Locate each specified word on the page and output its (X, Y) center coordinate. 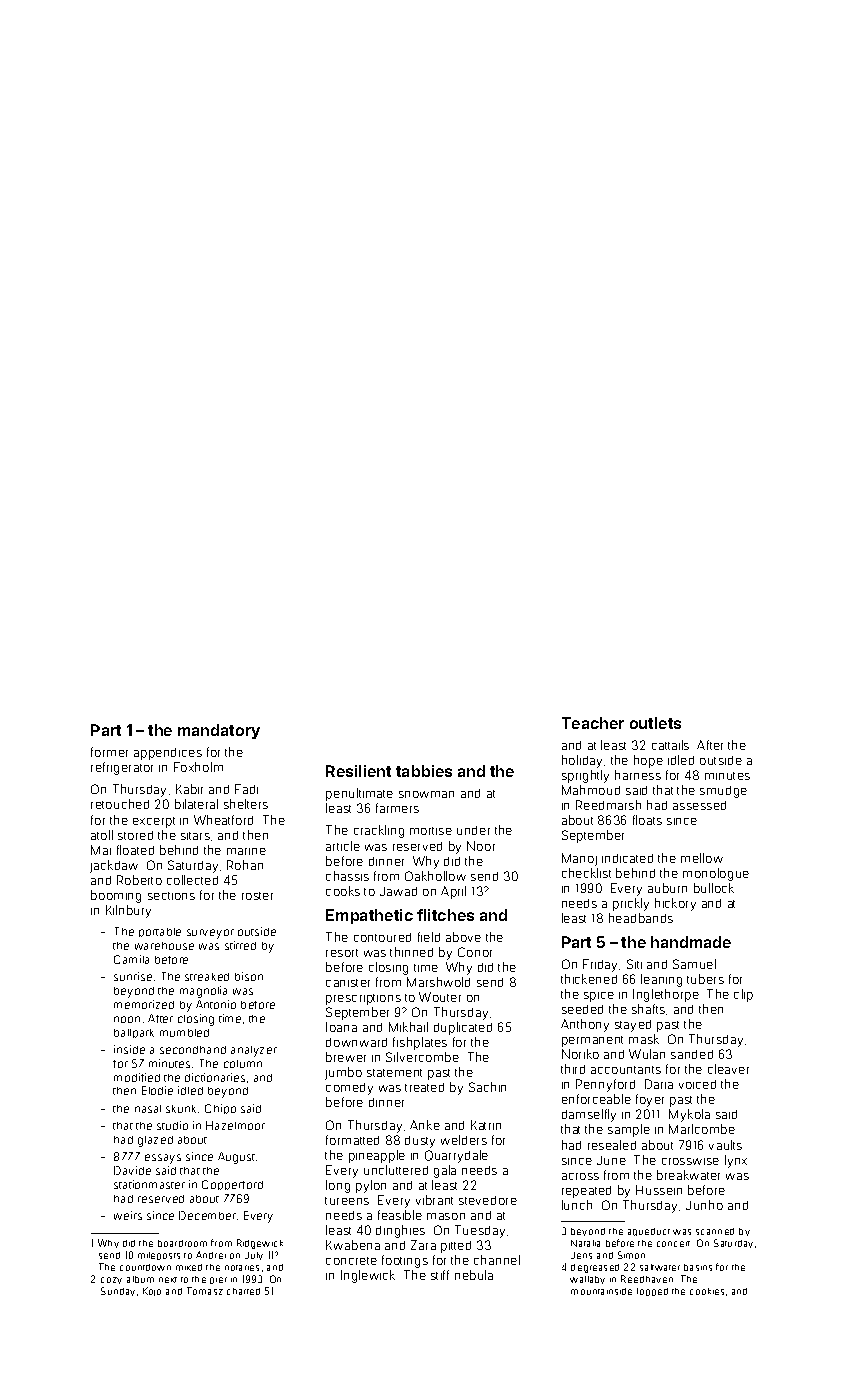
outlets (655, 723)
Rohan (245, 865)
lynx (736, 1161)
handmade (691, 942)
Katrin (486, 1125)
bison (249, 976)
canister (348, 983)
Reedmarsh (608, 805)
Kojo (152, 1291)
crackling (379, 831)
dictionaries (215, 1077)
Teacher (593, 723)
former (109, 752)
